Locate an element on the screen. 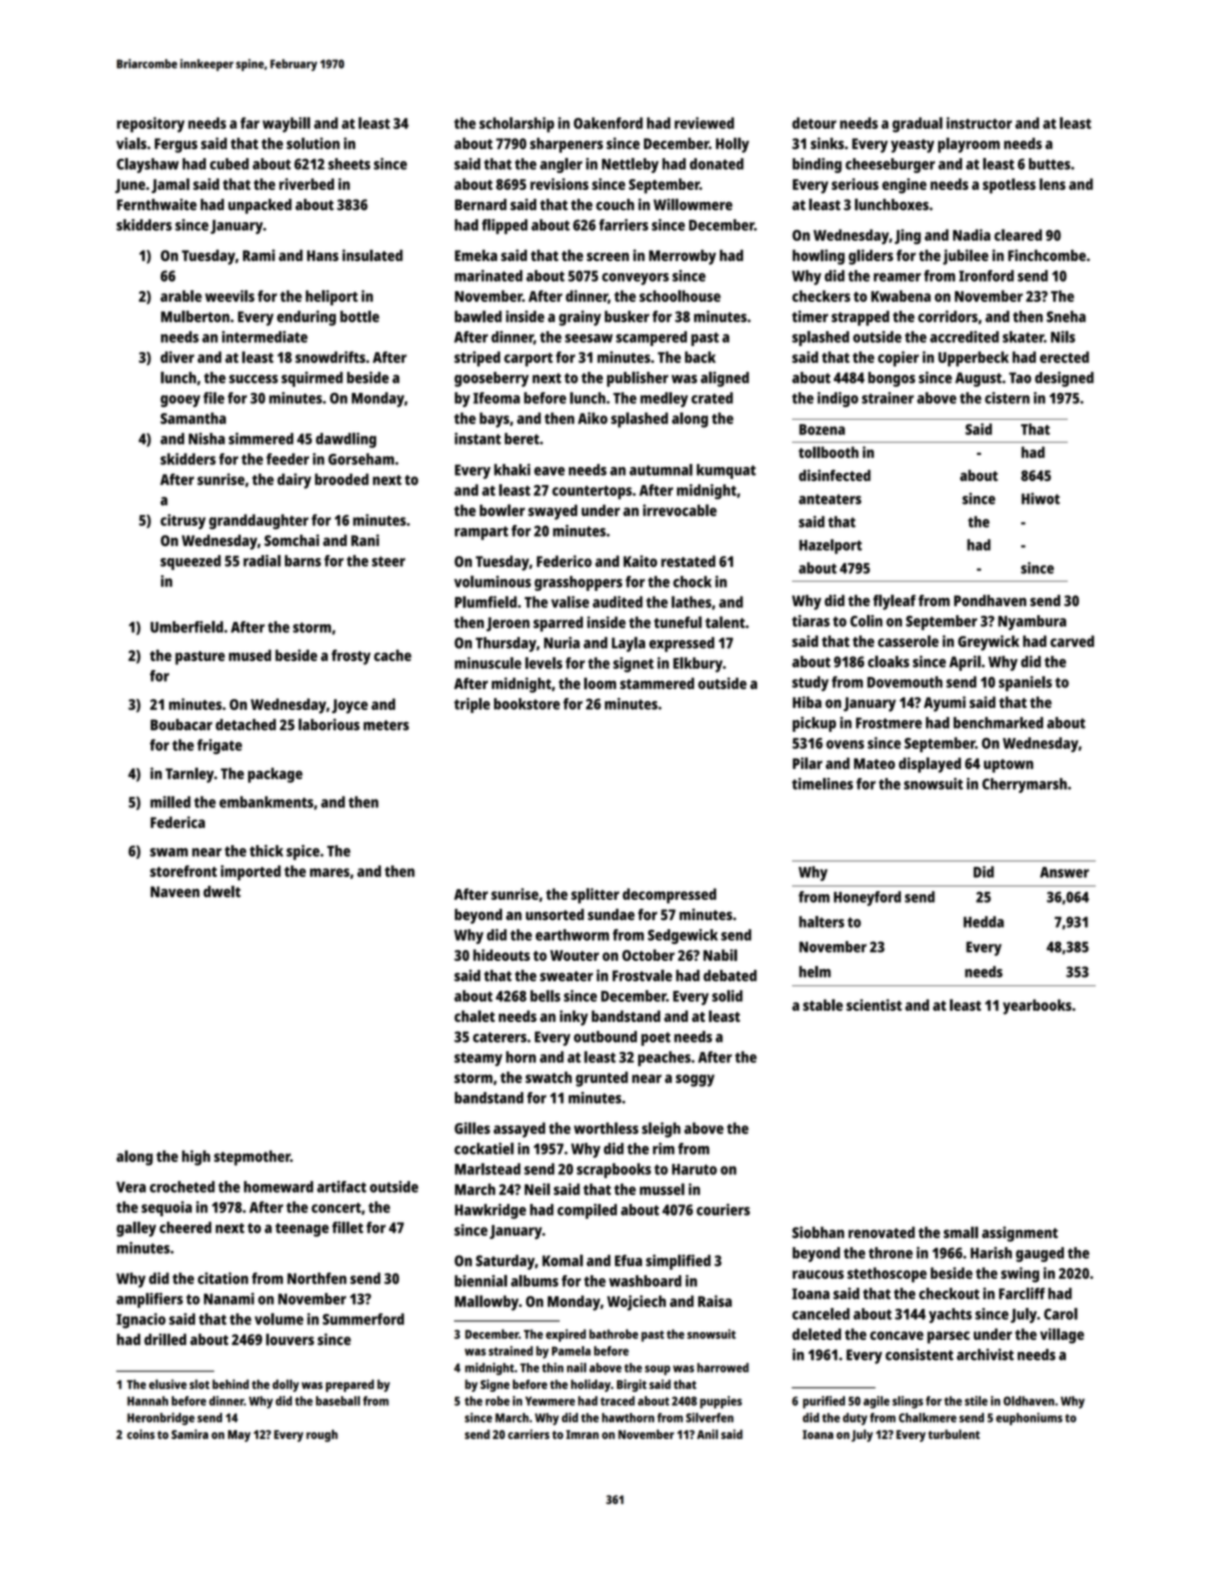 The height and width of the screenshot is (1569, 1212). embankments is located at coordinates (266, 802).
